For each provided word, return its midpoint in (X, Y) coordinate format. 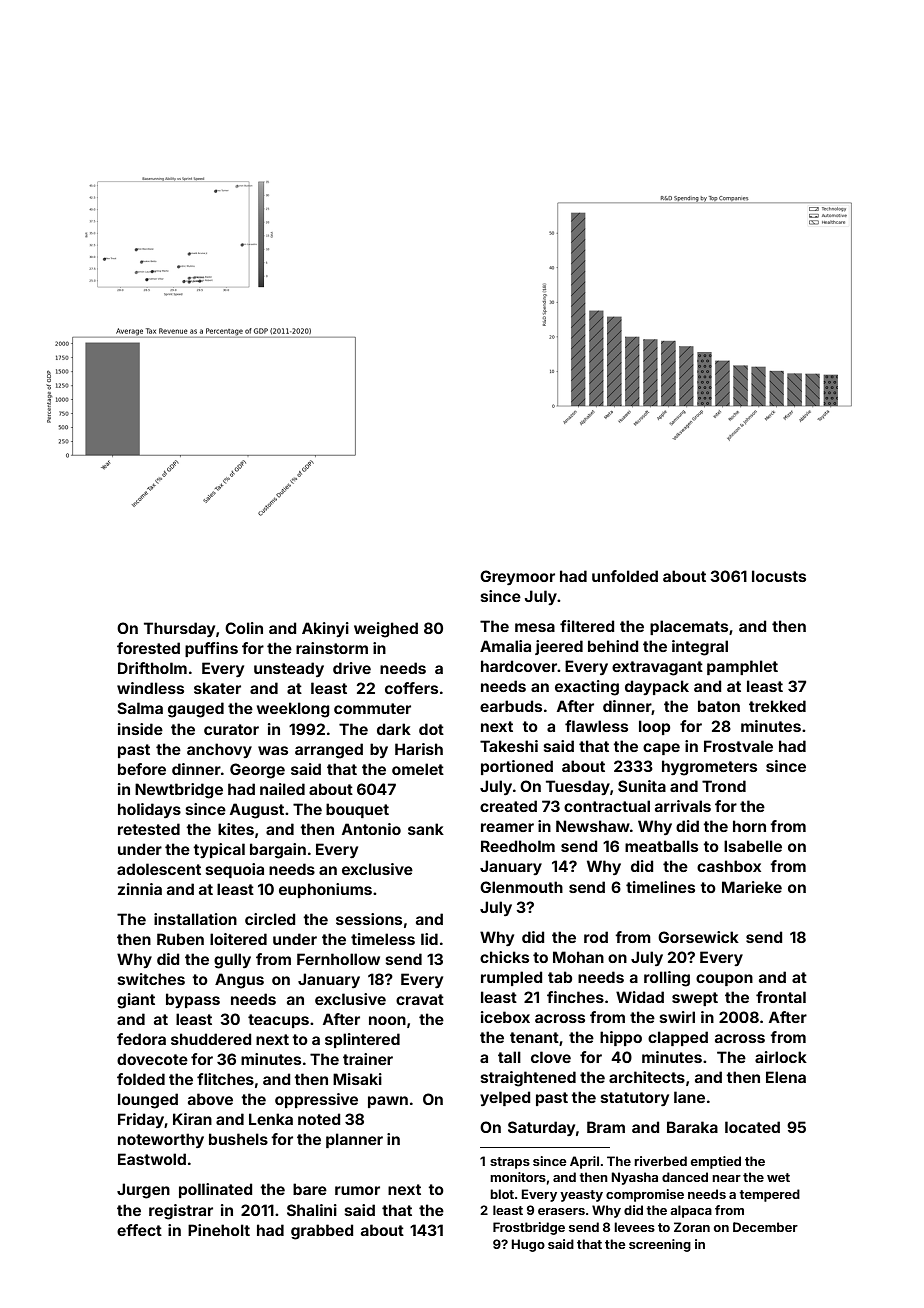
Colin (244, 628)
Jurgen (143, 1191)
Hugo (528, 1245)
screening (660, 1245)
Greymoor (517, 577)
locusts (779, 576)
